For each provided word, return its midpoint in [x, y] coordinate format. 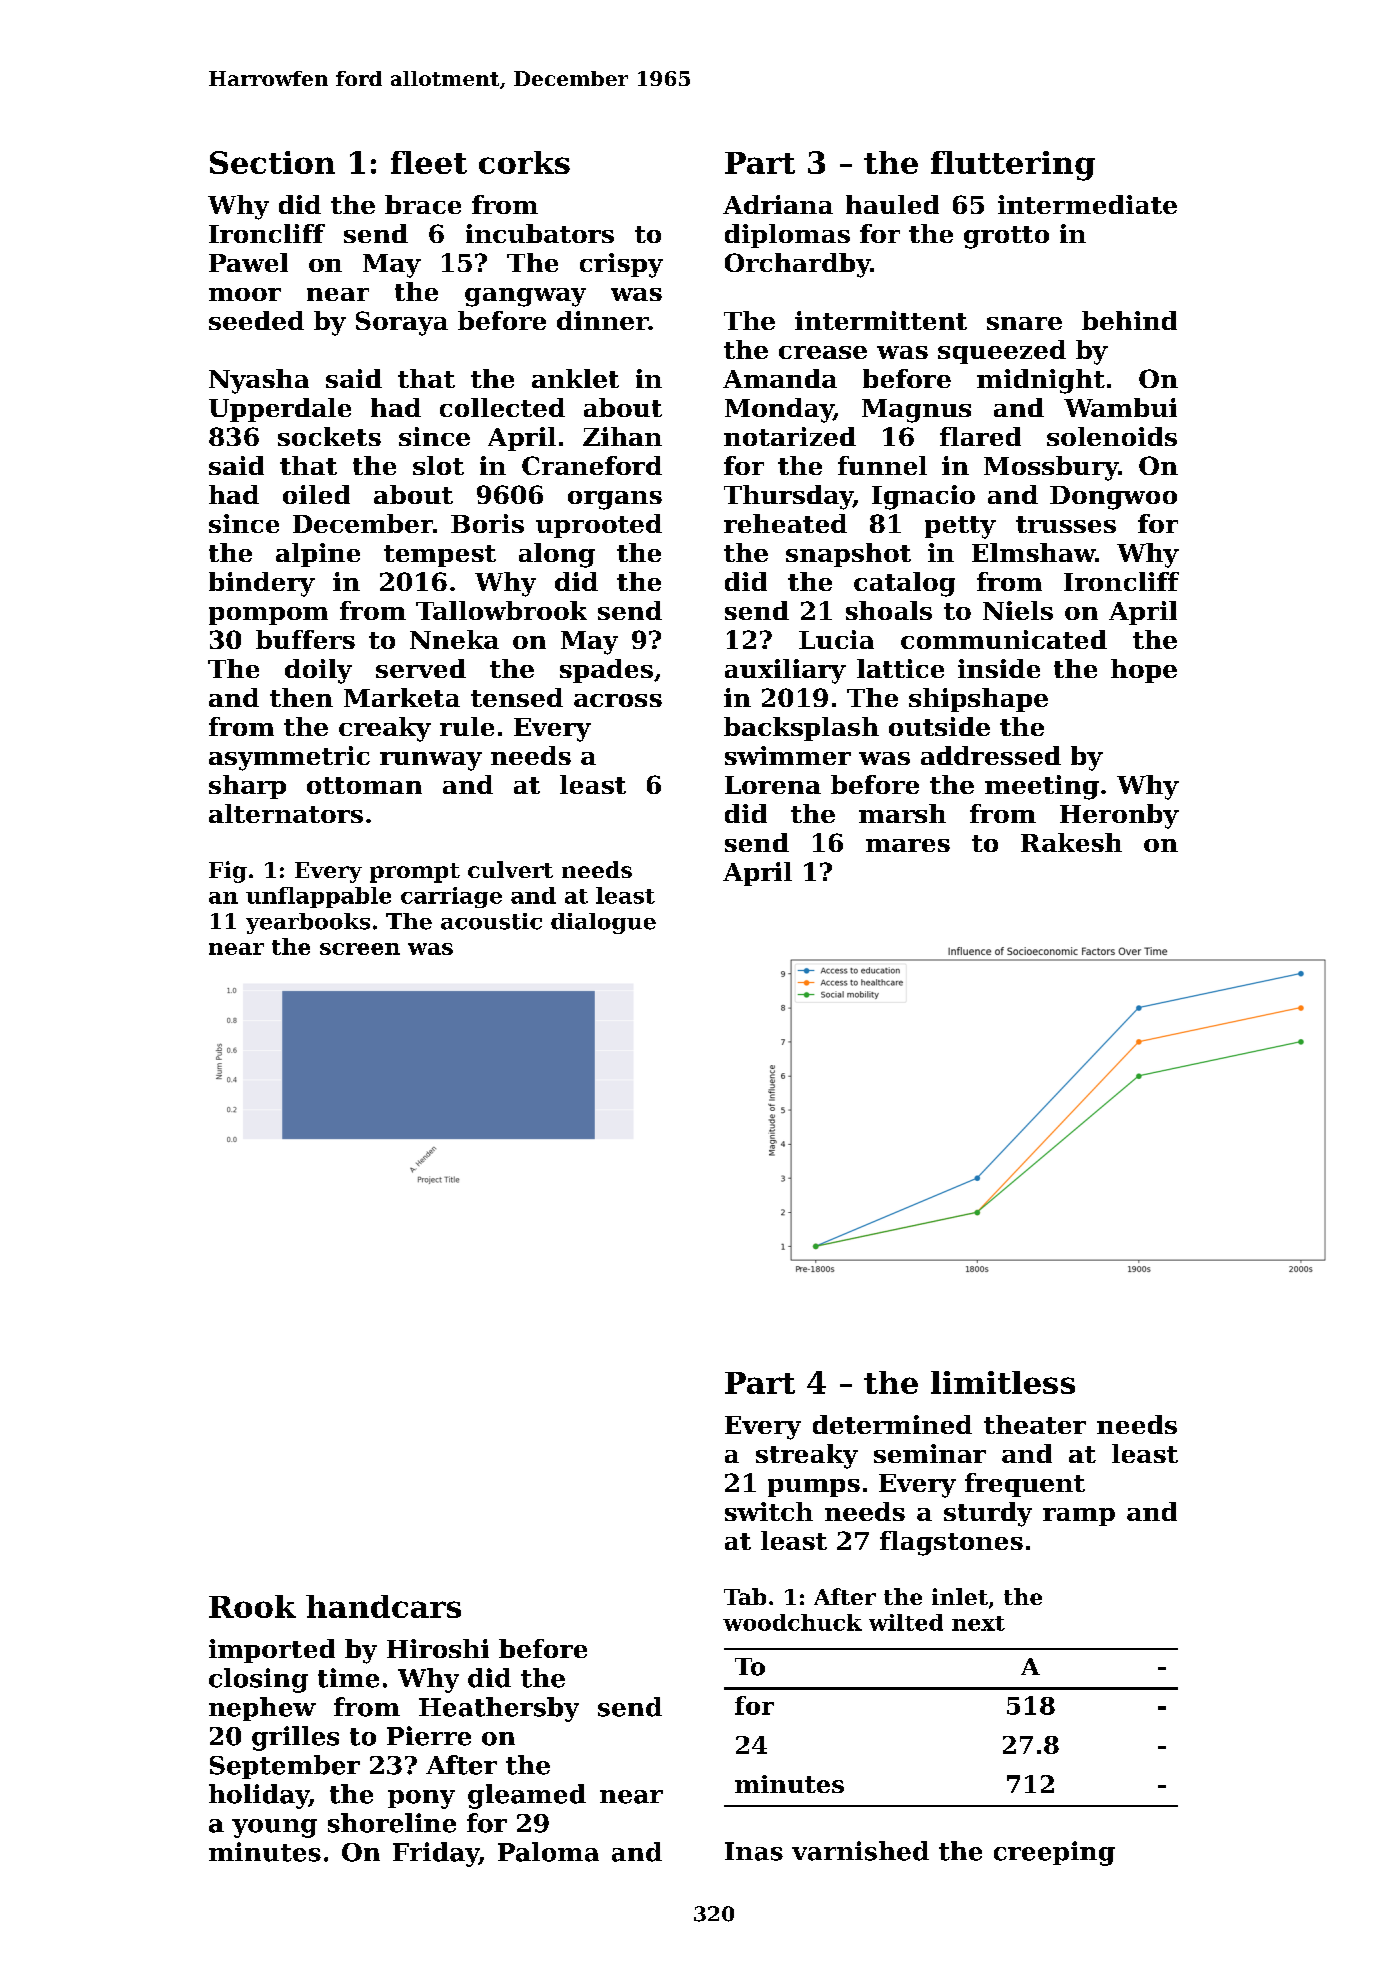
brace [423, 204]
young [274, 1828]
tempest [440, 556]
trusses [1066, 524]
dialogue [603, 923]
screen [360, 949]
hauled [892, 204]
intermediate [1087, 204]
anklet [575, 378]
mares [908, 845]
